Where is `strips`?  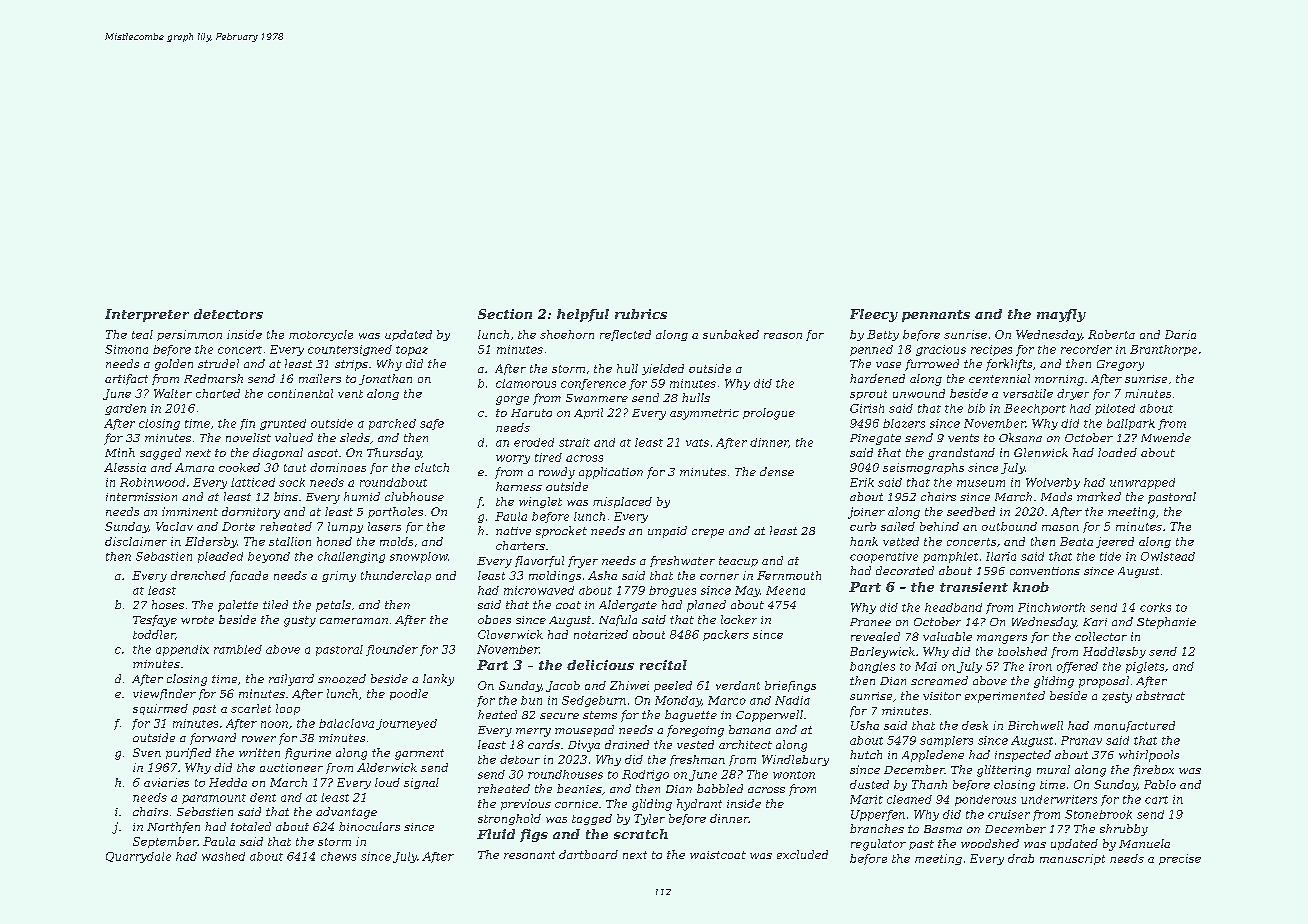 strips is located at coordinates (351, 365).
